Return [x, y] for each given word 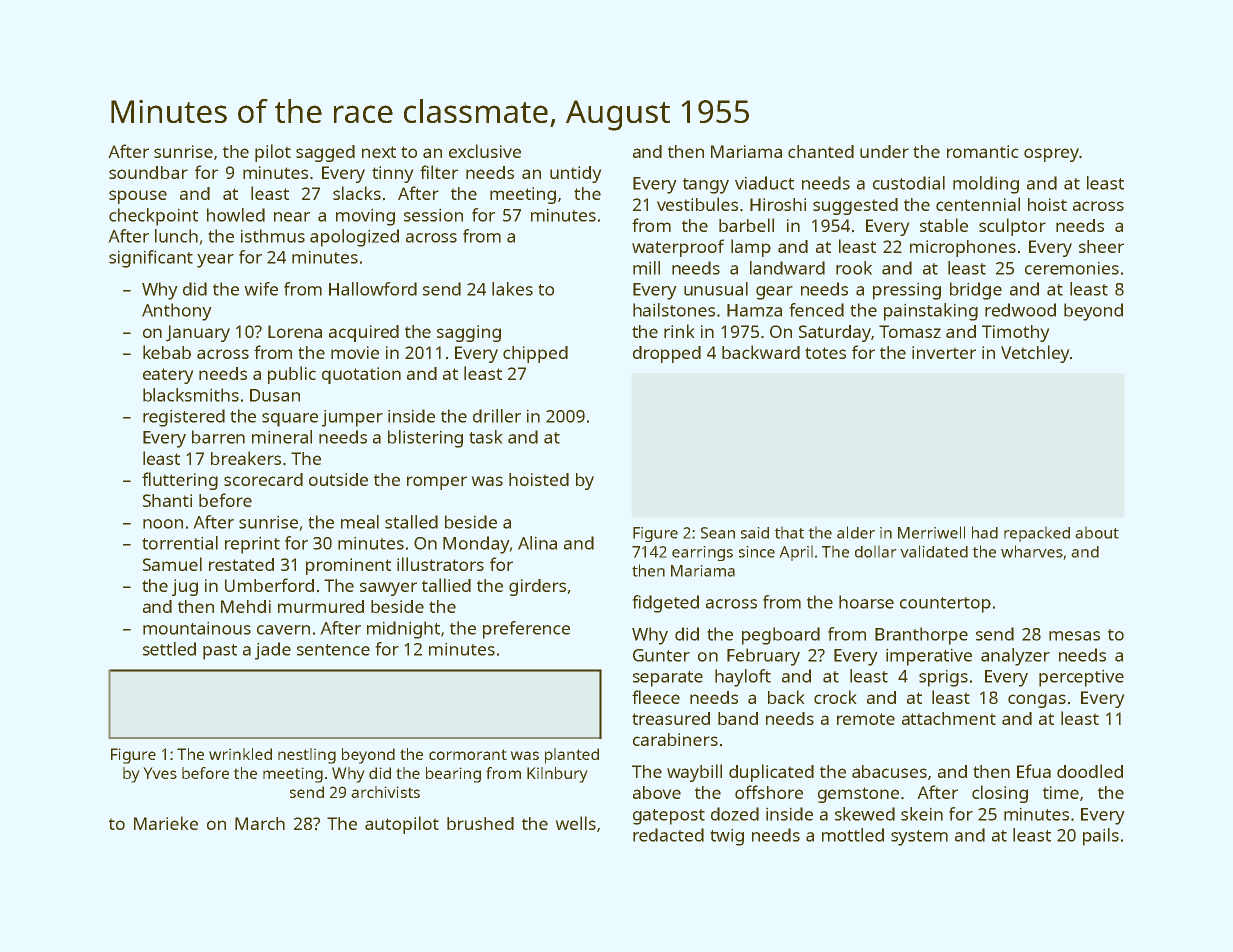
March [260, 823]
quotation [361, 375]
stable [944, 225]
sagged [325, 153]
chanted [821, 151]
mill [646, 268]
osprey [1051, 155]
